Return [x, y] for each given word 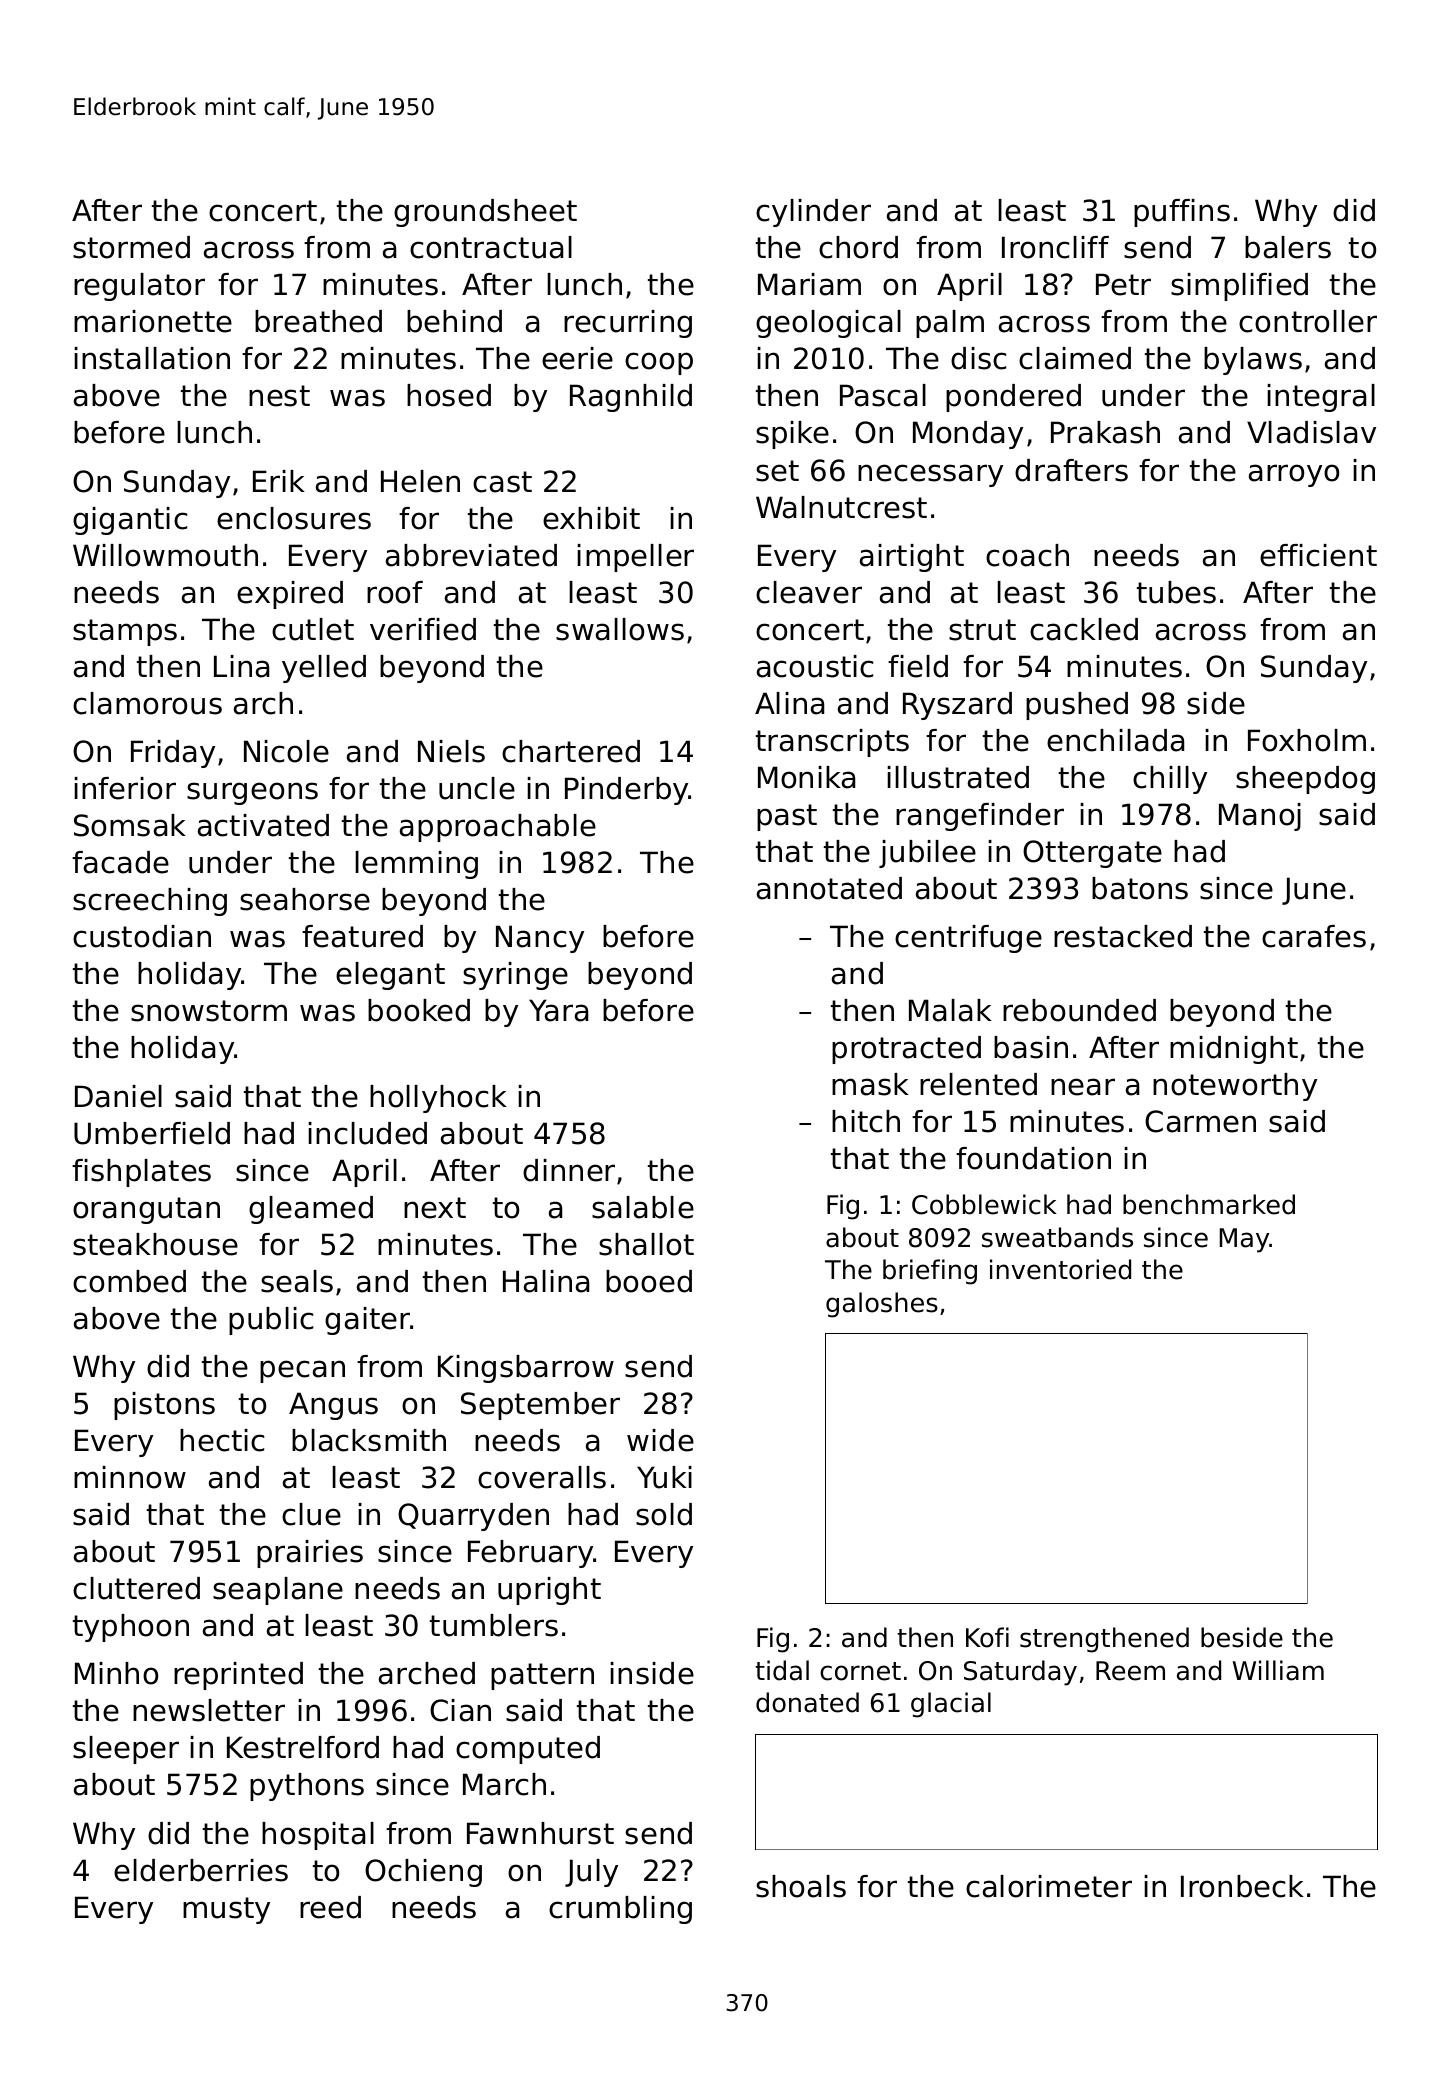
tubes [1176, 592]
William [1278, 1670]
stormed [131, 247]
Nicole [286, 751]
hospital [318, 1836]
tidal [782, 1670]
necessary [930, 475]
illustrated [958, 777]
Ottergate [1092, 854]
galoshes [882, 1305]
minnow [130, 1477]
